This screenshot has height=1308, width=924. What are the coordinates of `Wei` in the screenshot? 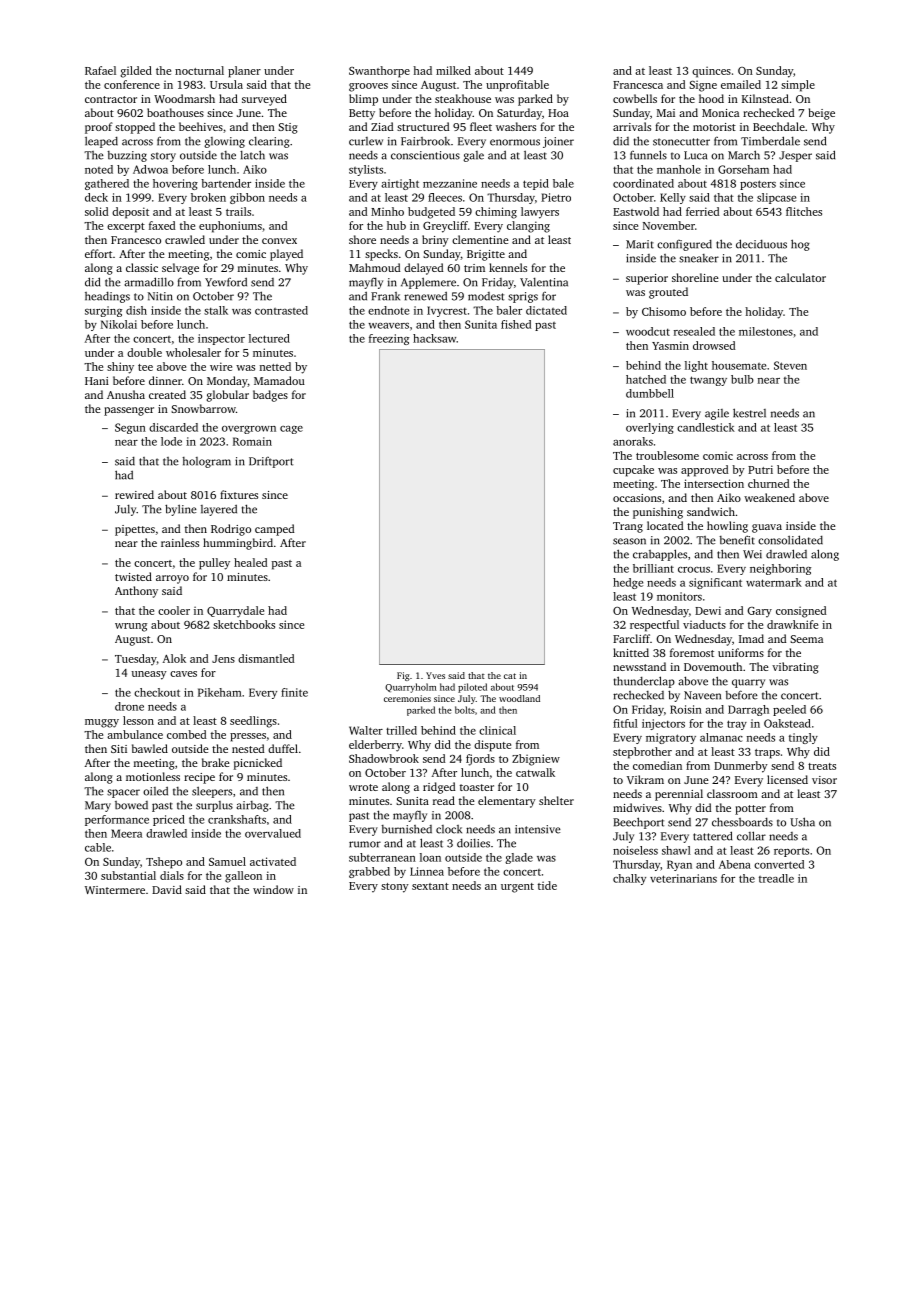 It's located at (752, 554).
